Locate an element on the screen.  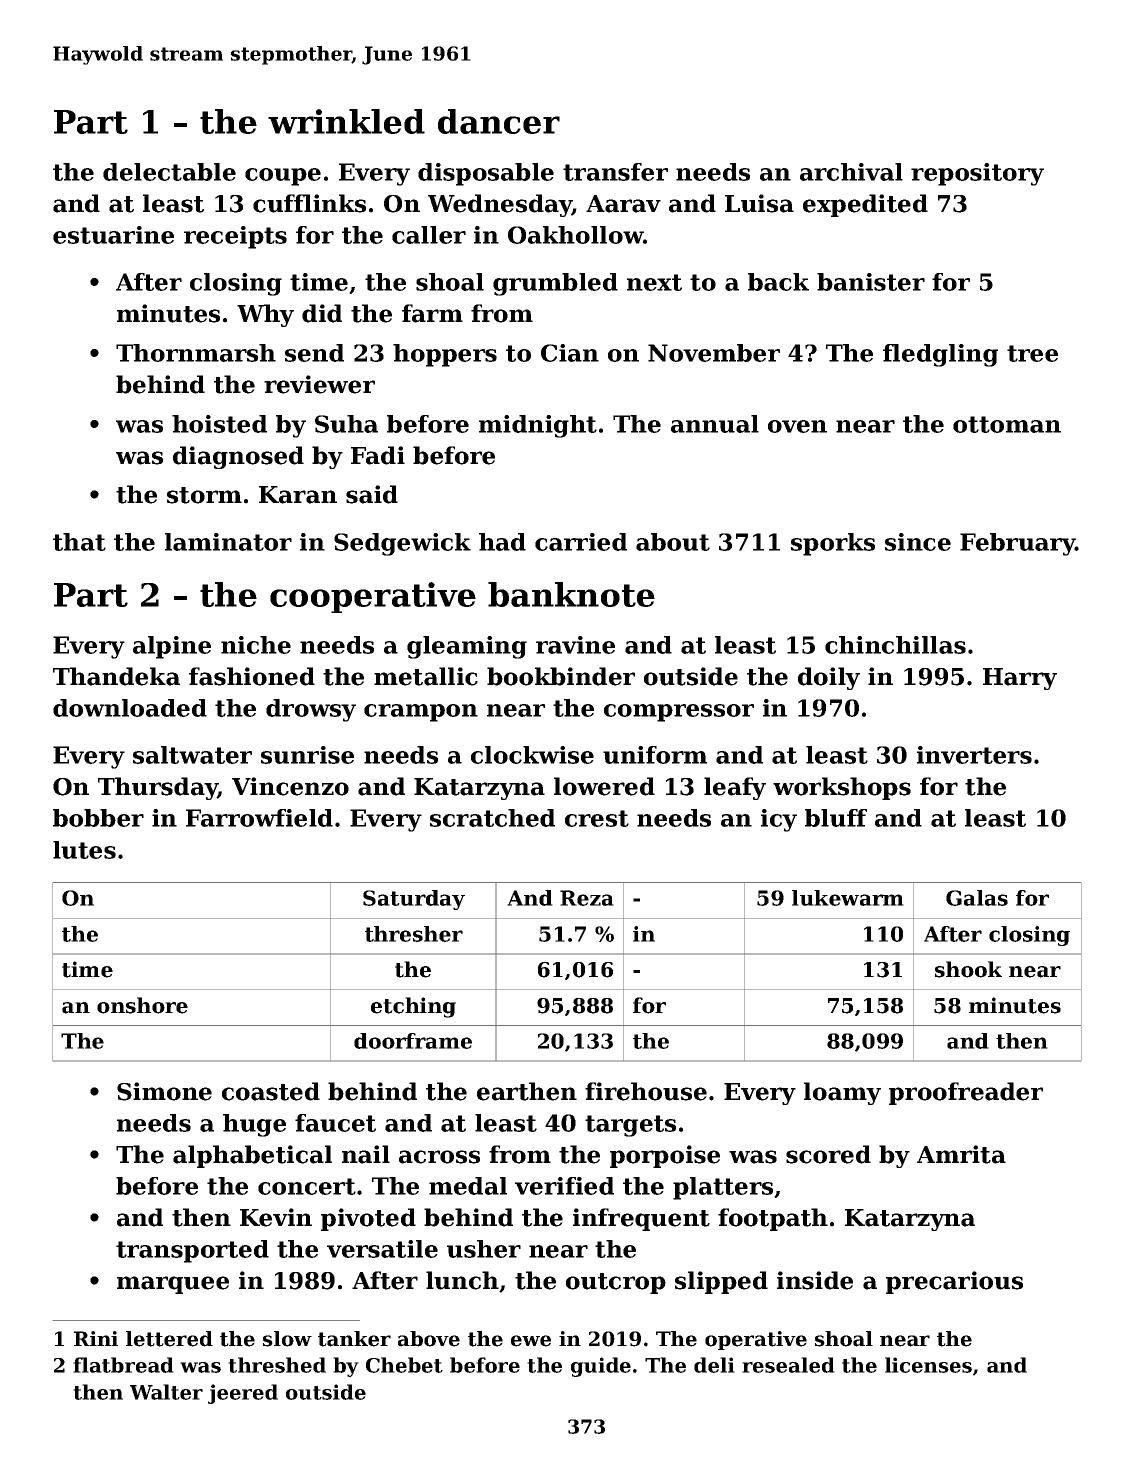
drowsy is located at coordinates (311, 710).
